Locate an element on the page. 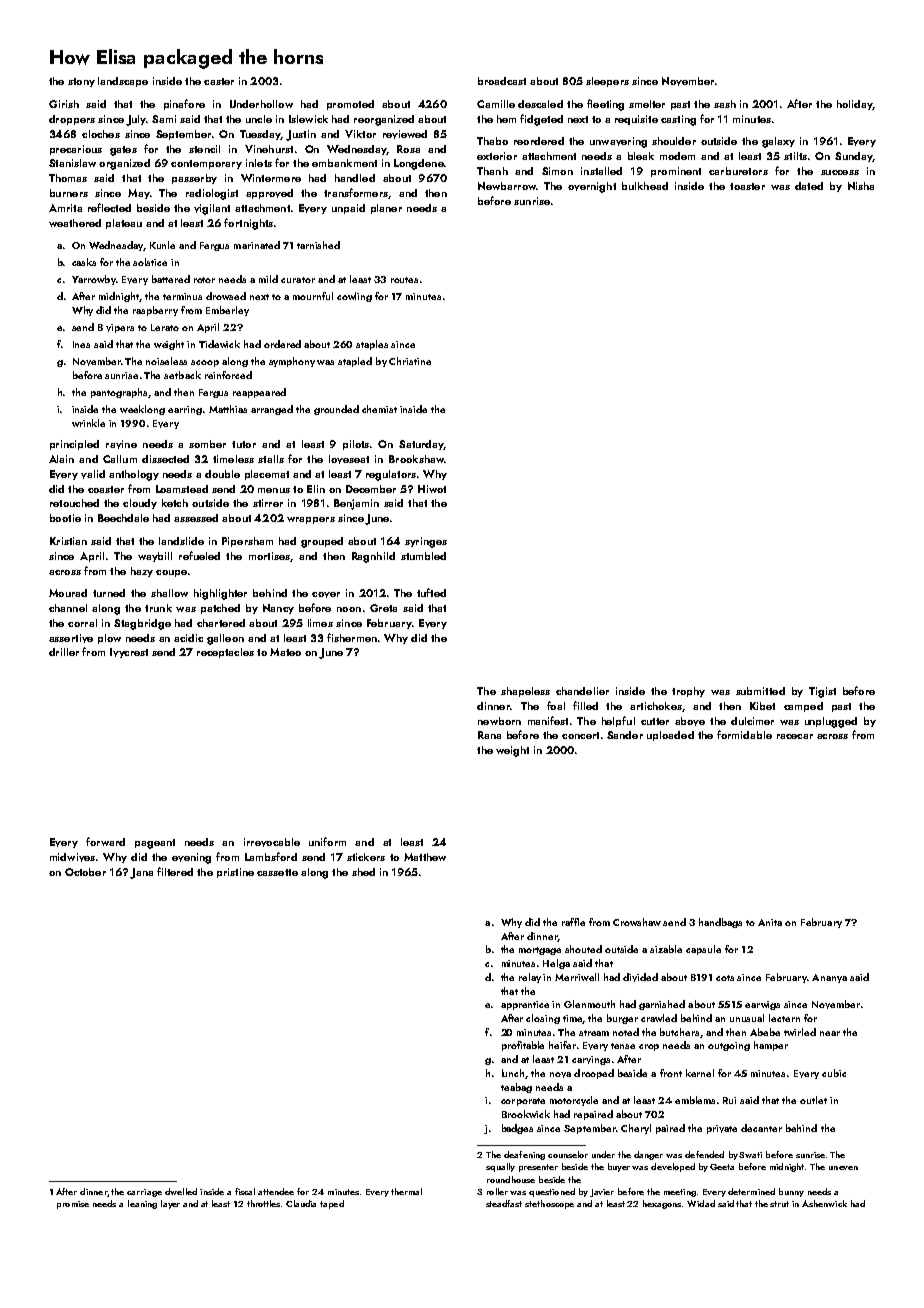  submitted is located at coordinates (760, 691).
